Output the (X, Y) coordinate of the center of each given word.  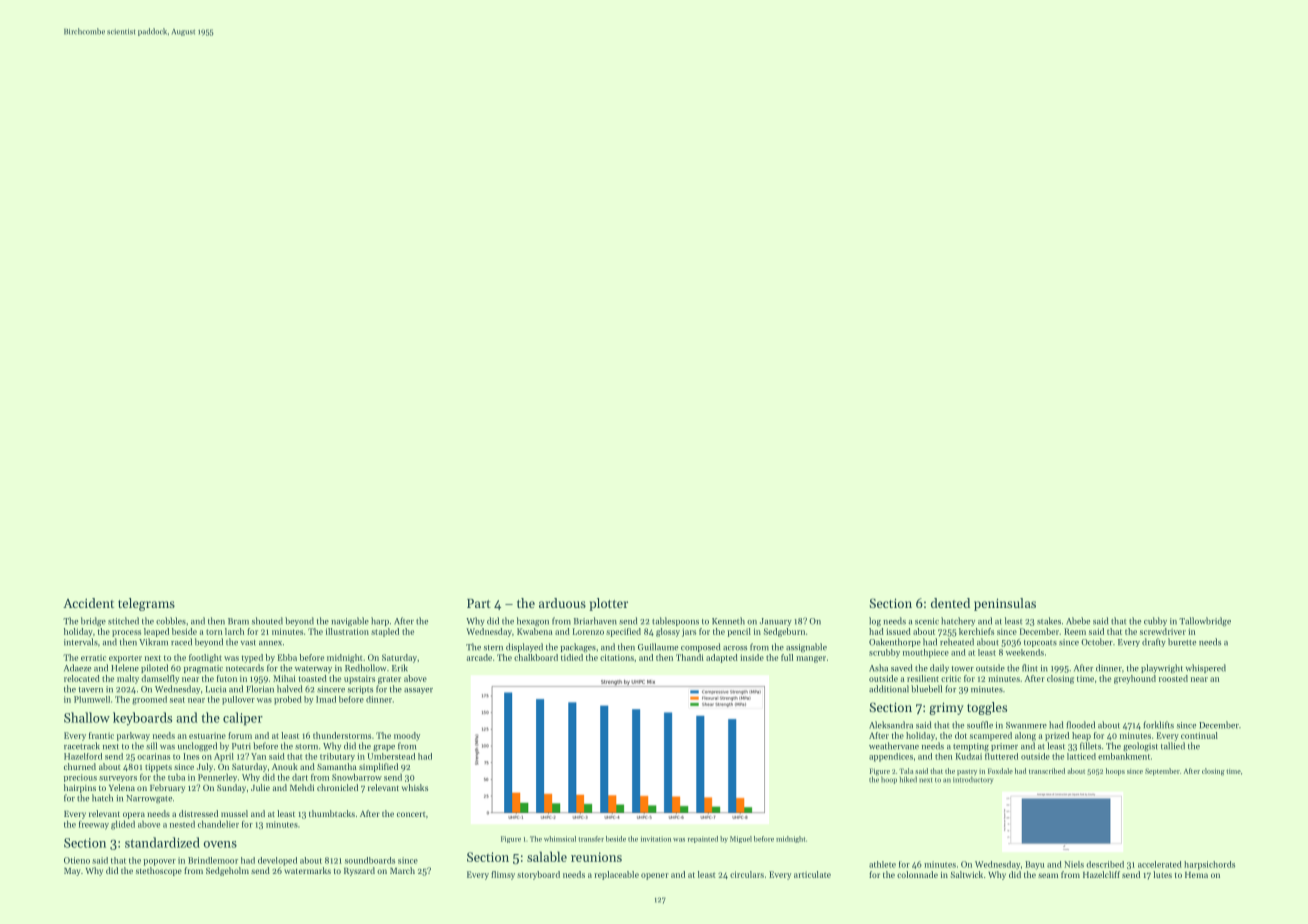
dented (950, 603)
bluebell (926, 689)
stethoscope (159, 871)
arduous (562, 603)
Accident (88, 603)
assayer (418, 691)
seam (1048, 875)
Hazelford (83, 756)
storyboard (538, 875)
